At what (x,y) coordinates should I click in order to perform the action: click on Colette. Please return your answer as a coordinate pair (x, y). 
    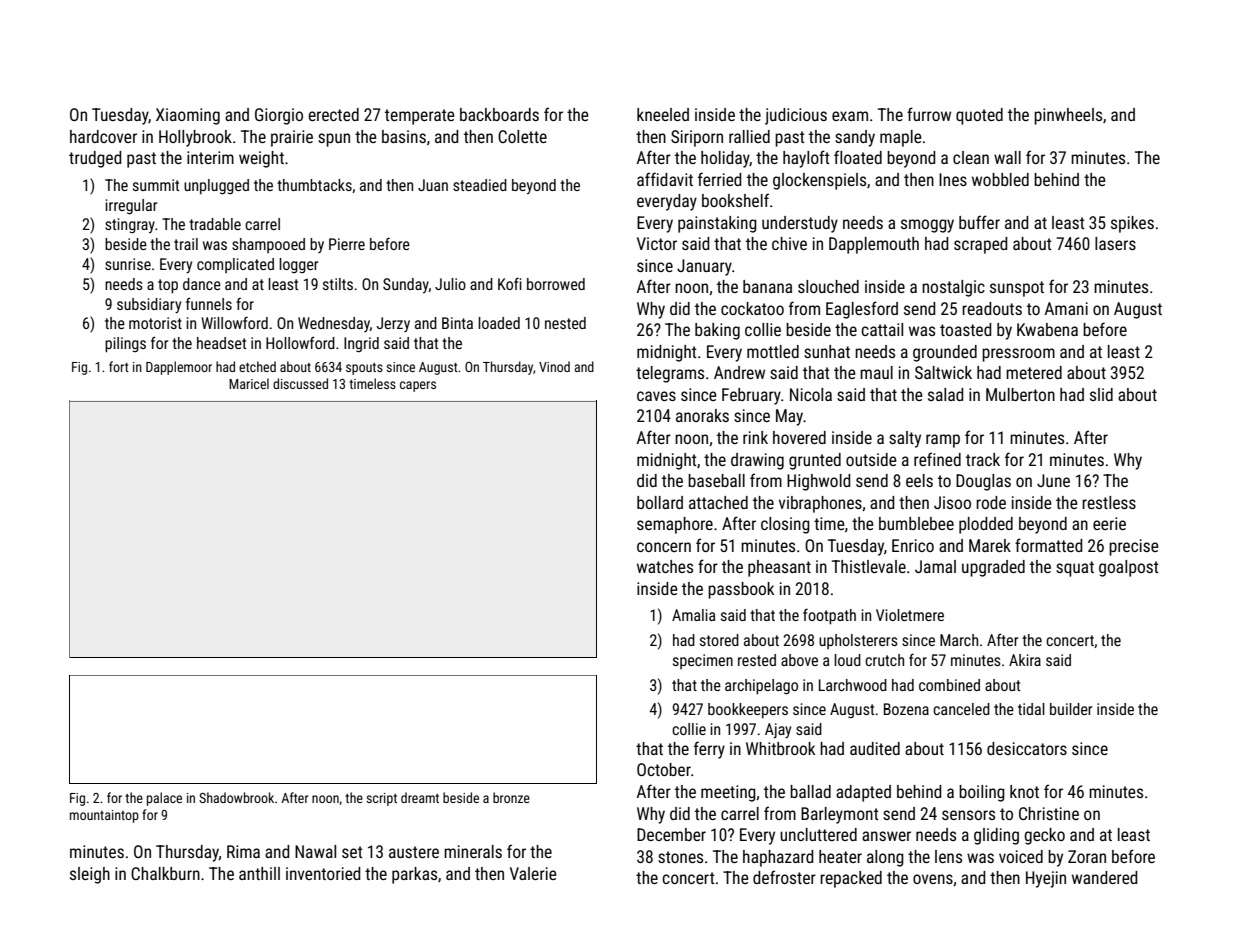
    Looking at the image, I should click on (522, 136).
